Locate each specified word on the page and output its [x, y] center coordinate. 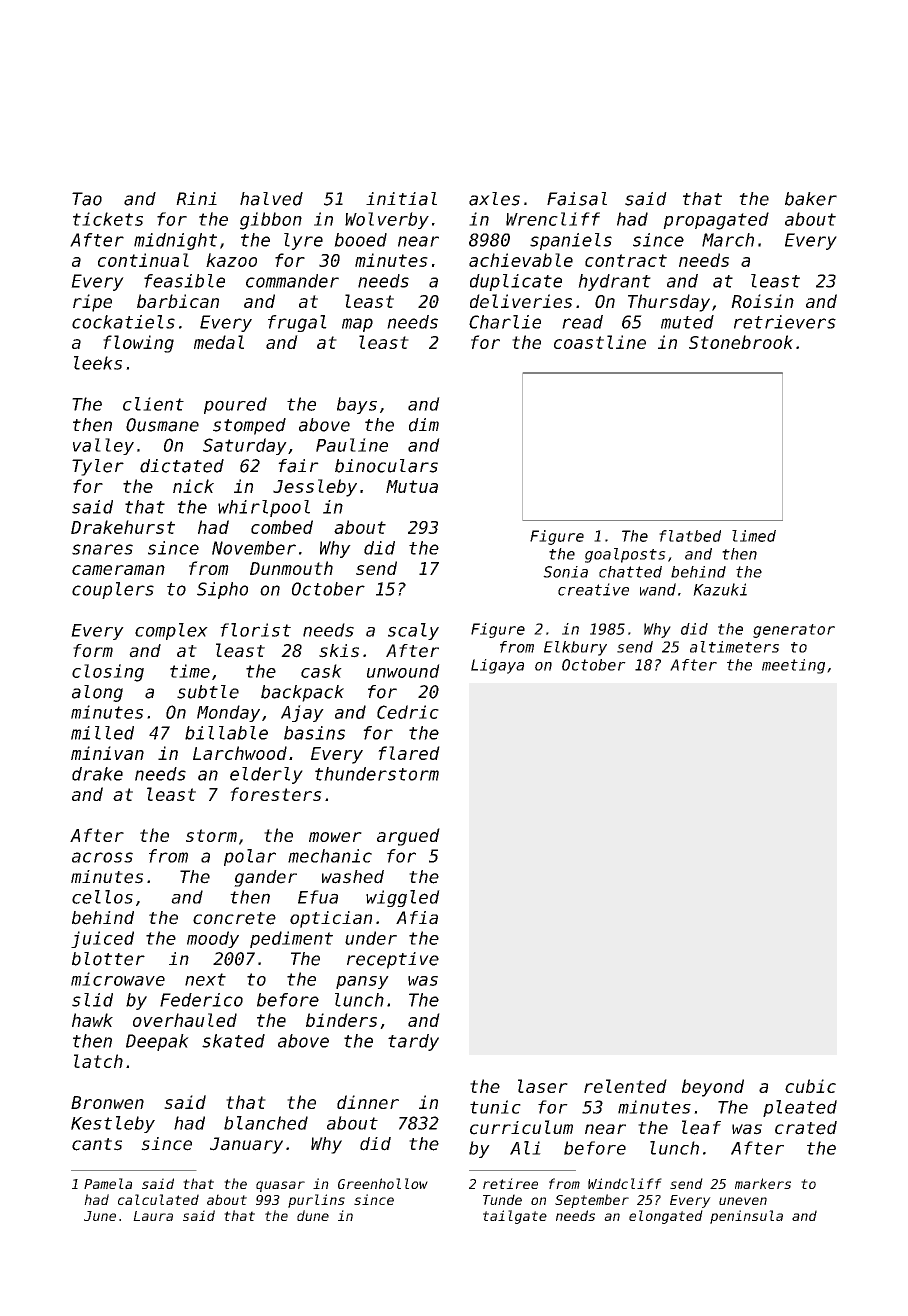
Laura [153, 1216]
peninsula [746, 1217]
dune [313, 1215]
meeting [793, 666]
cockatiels [123, 322]
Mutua [412, 486]
